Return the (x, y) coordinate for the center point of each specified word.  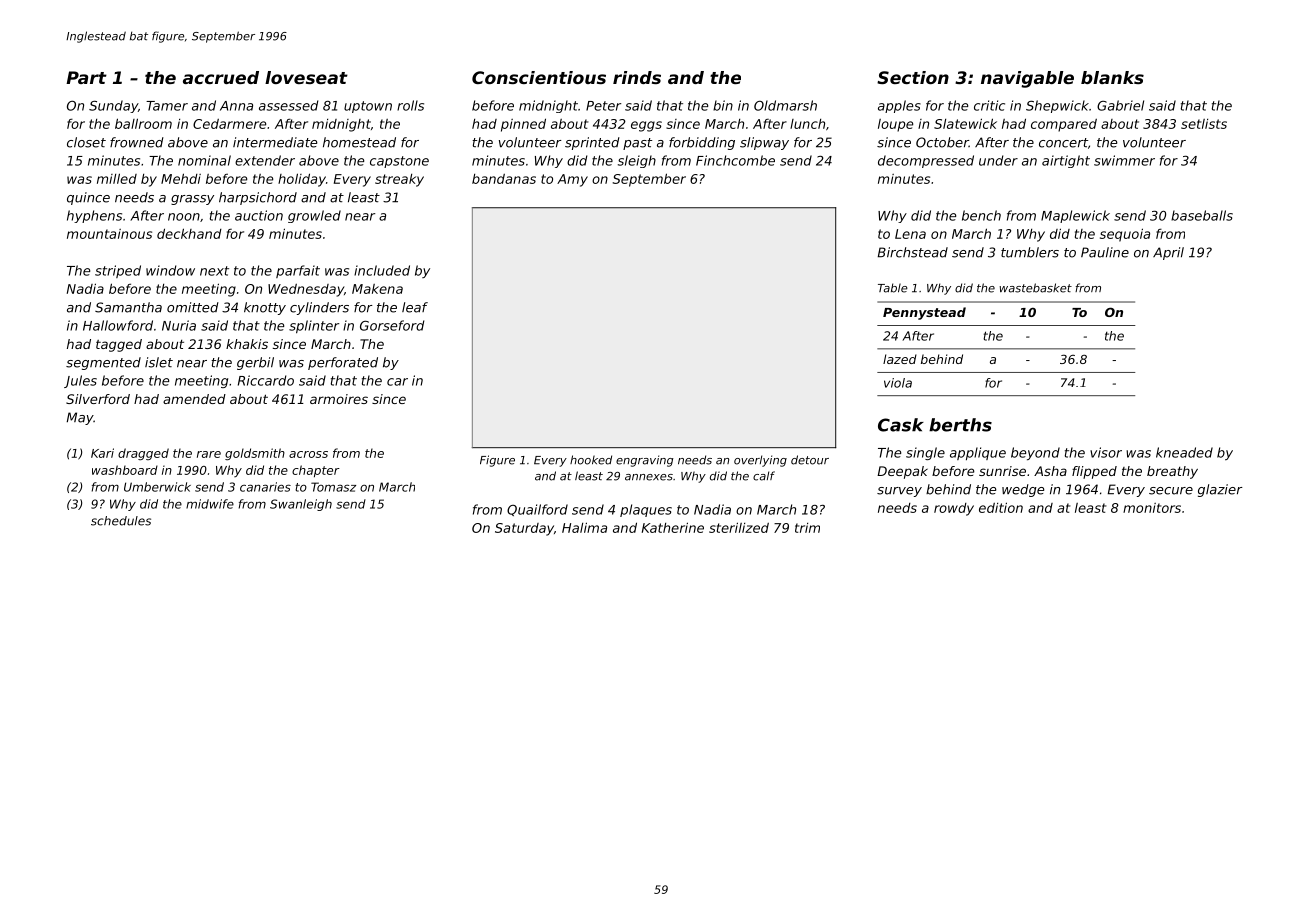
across (308, 454)
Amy (572, 180)
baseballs (1202, 215)
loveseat (306, 77)
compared (1064, 125)
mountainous (109, 234)
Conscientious (539, 77)
